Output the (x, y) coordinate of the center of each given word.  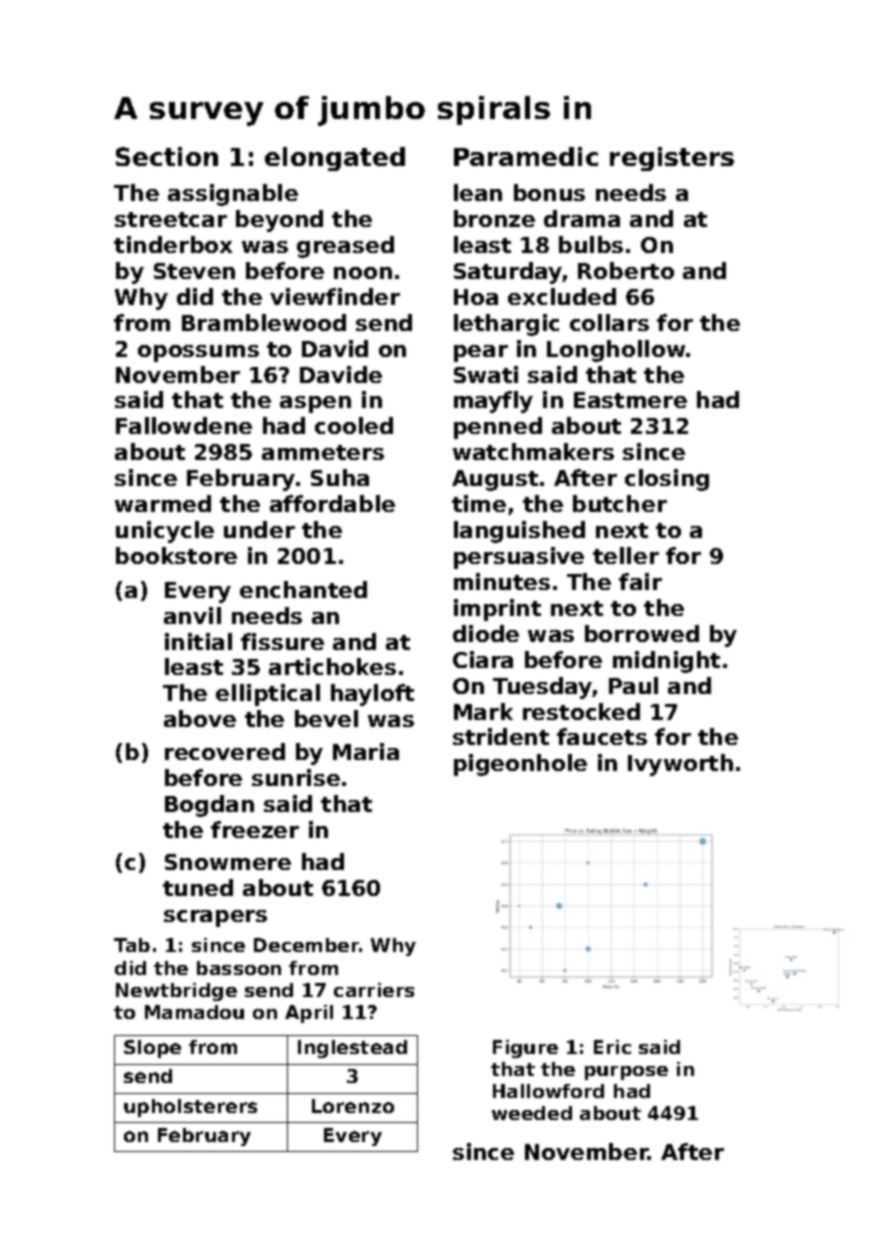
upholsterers (190, 1108)
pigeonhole (520, 765)
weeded (532, 1113)
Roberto (626, 270)
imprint (497, 610)
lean (478, 192)
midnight (666, 662)
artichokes (332, 666)
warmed (163, 503)
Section (167, 156)
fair (640, 581)
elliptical (268, 695)
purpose (626, 1073)
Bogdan (209, 806)
